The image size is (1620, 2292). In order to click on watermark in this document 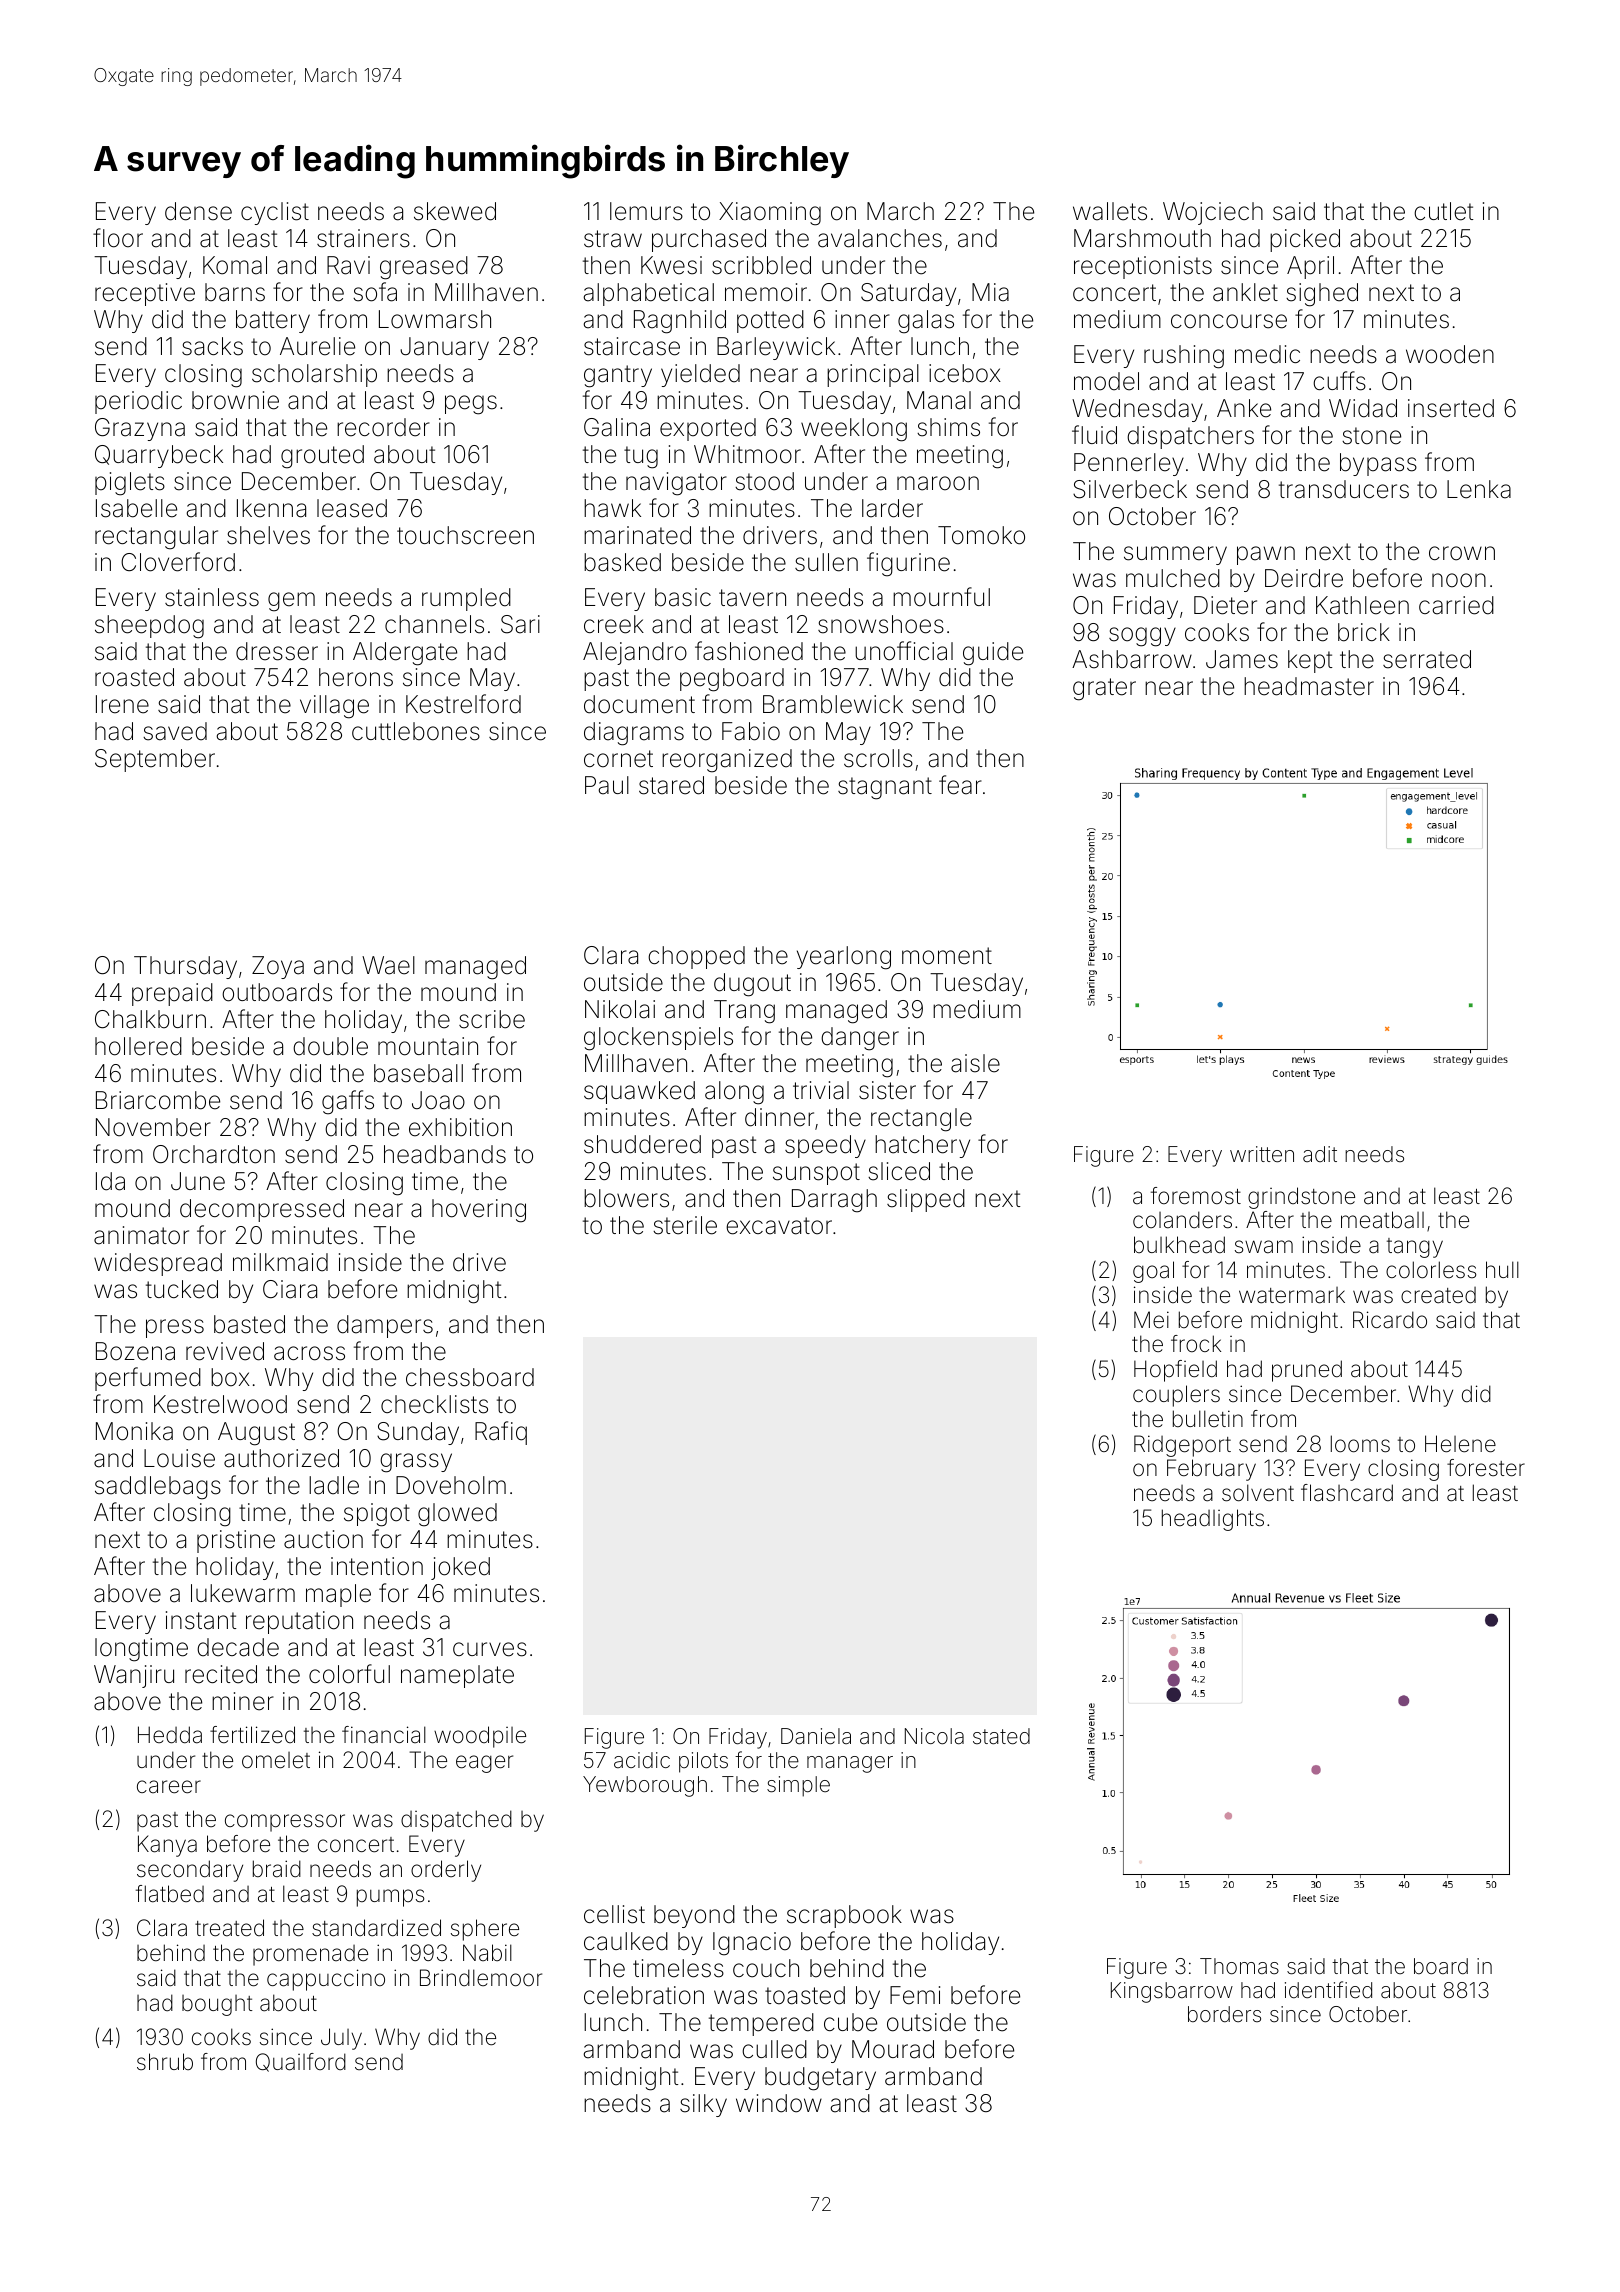, I will do `click(1292, 1295)`.
